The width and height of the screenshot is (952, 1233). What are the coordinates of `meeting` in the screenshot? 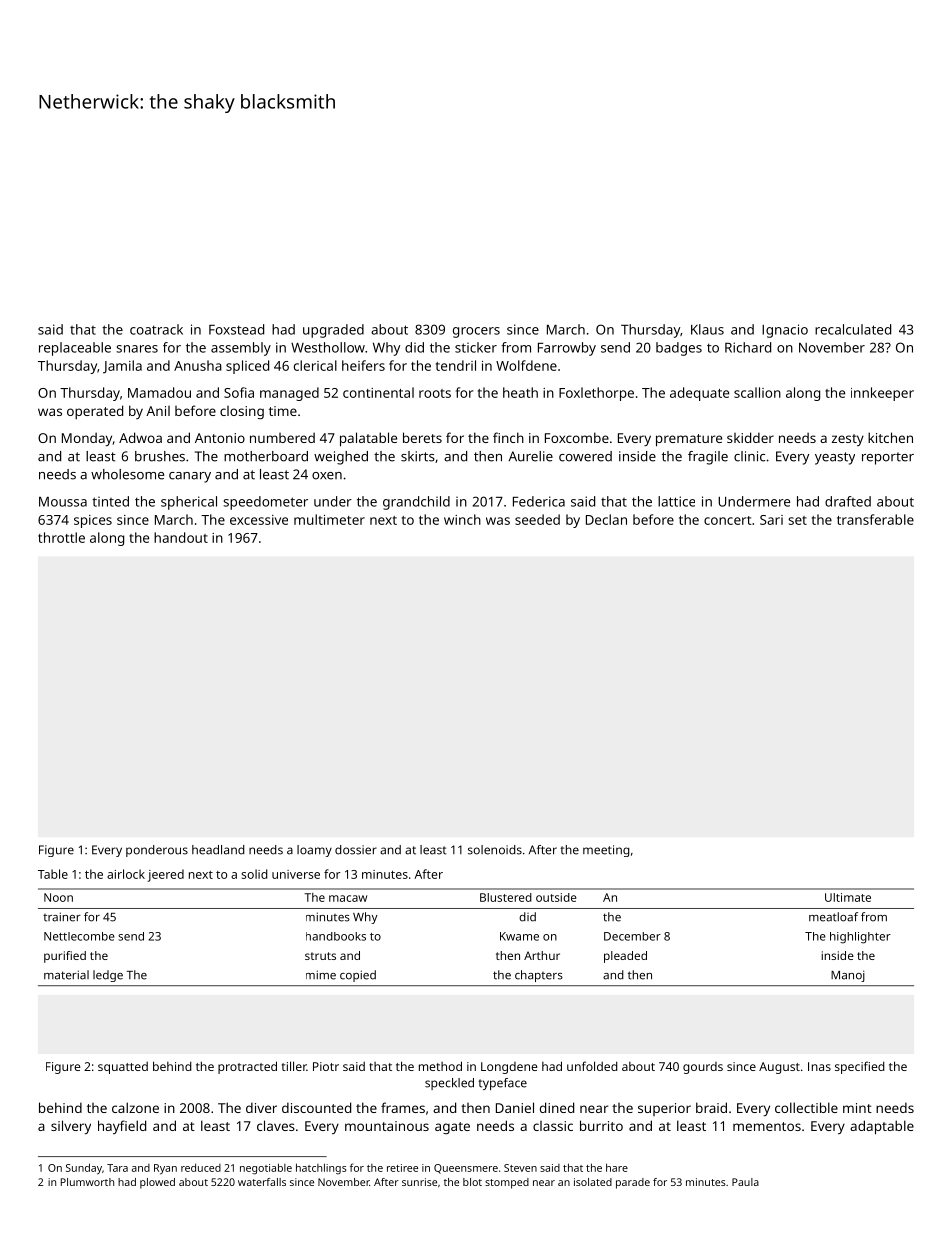 It's located at (606, 851).
